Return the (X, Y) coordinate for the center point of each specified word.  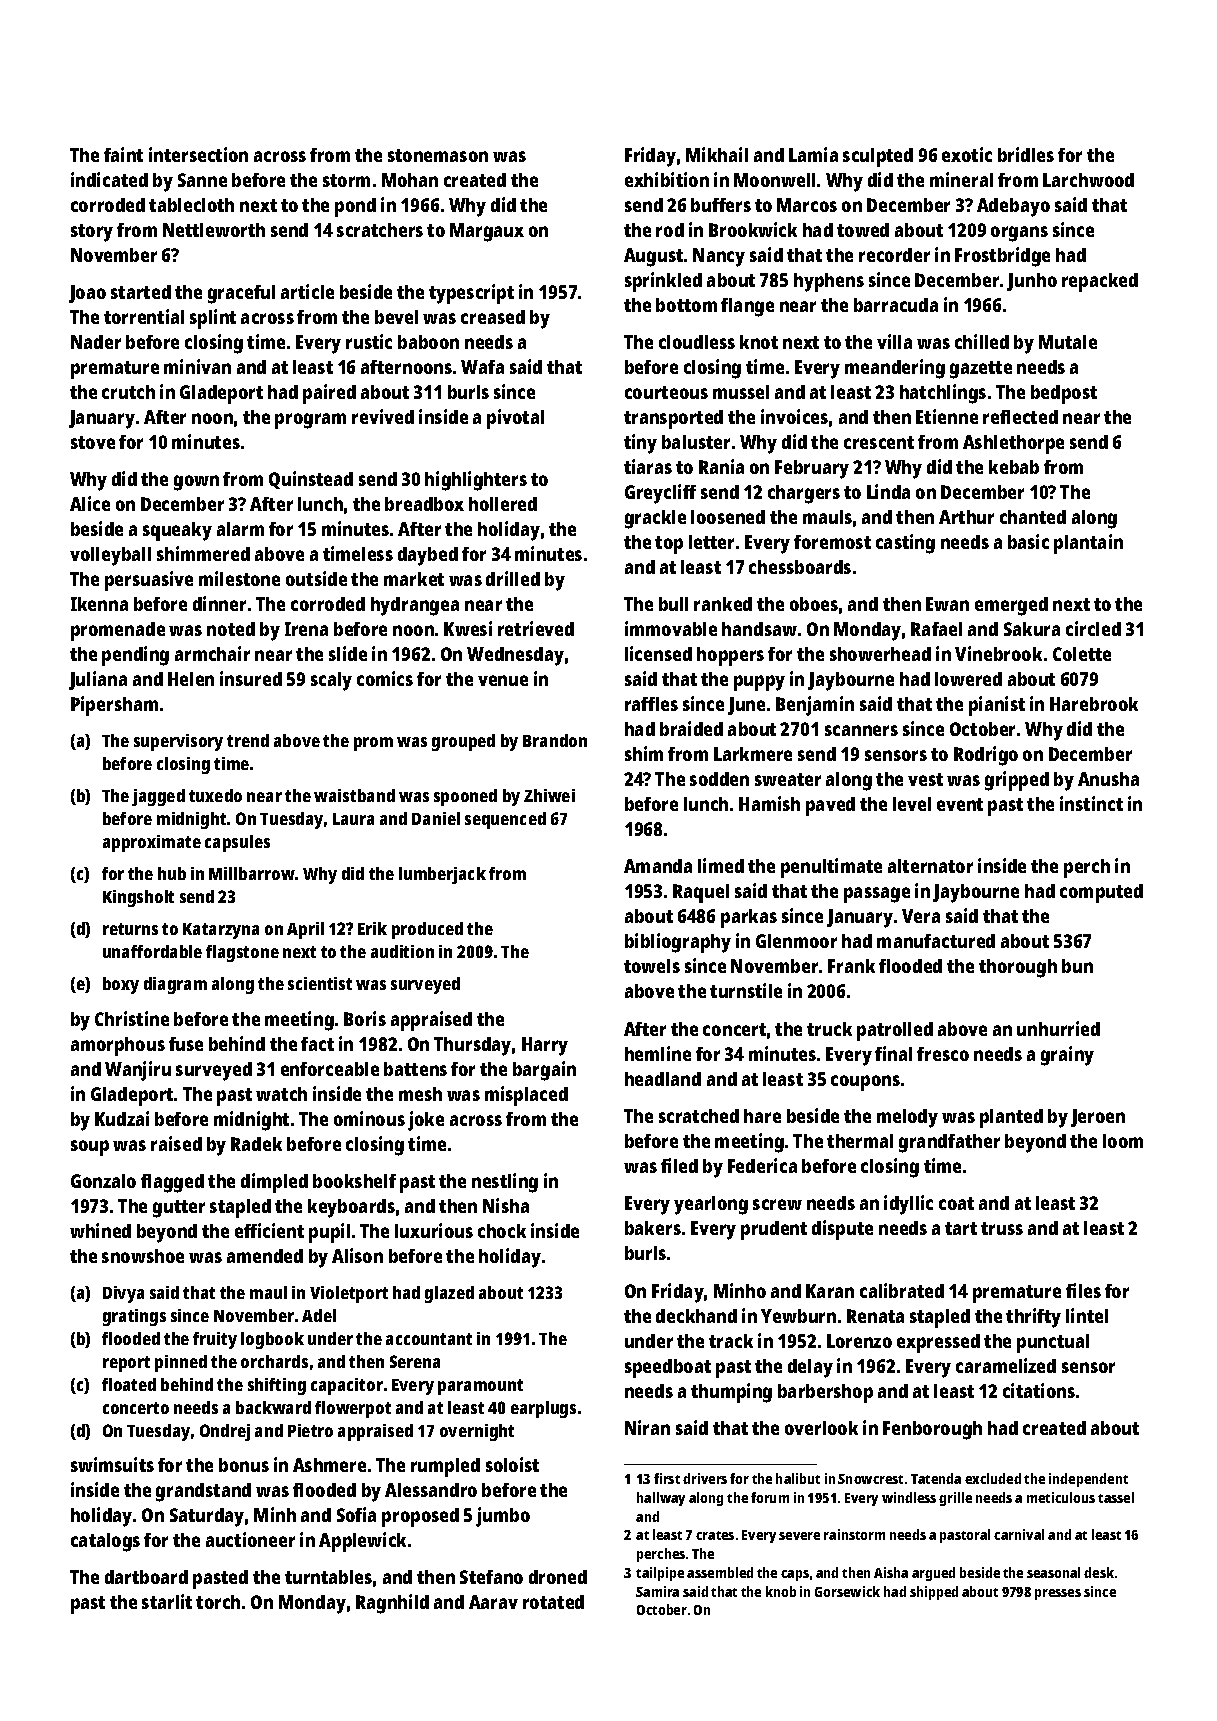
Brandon (555, 740)
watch (281, 1094)
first (667, 1478)
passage (877, 895)
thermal (860, 1141)
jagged (158, 797)
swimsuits (112, 1464)
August (653, 257)
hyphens (829, 282)
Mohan (410, 180)
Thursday (472, 1046)
